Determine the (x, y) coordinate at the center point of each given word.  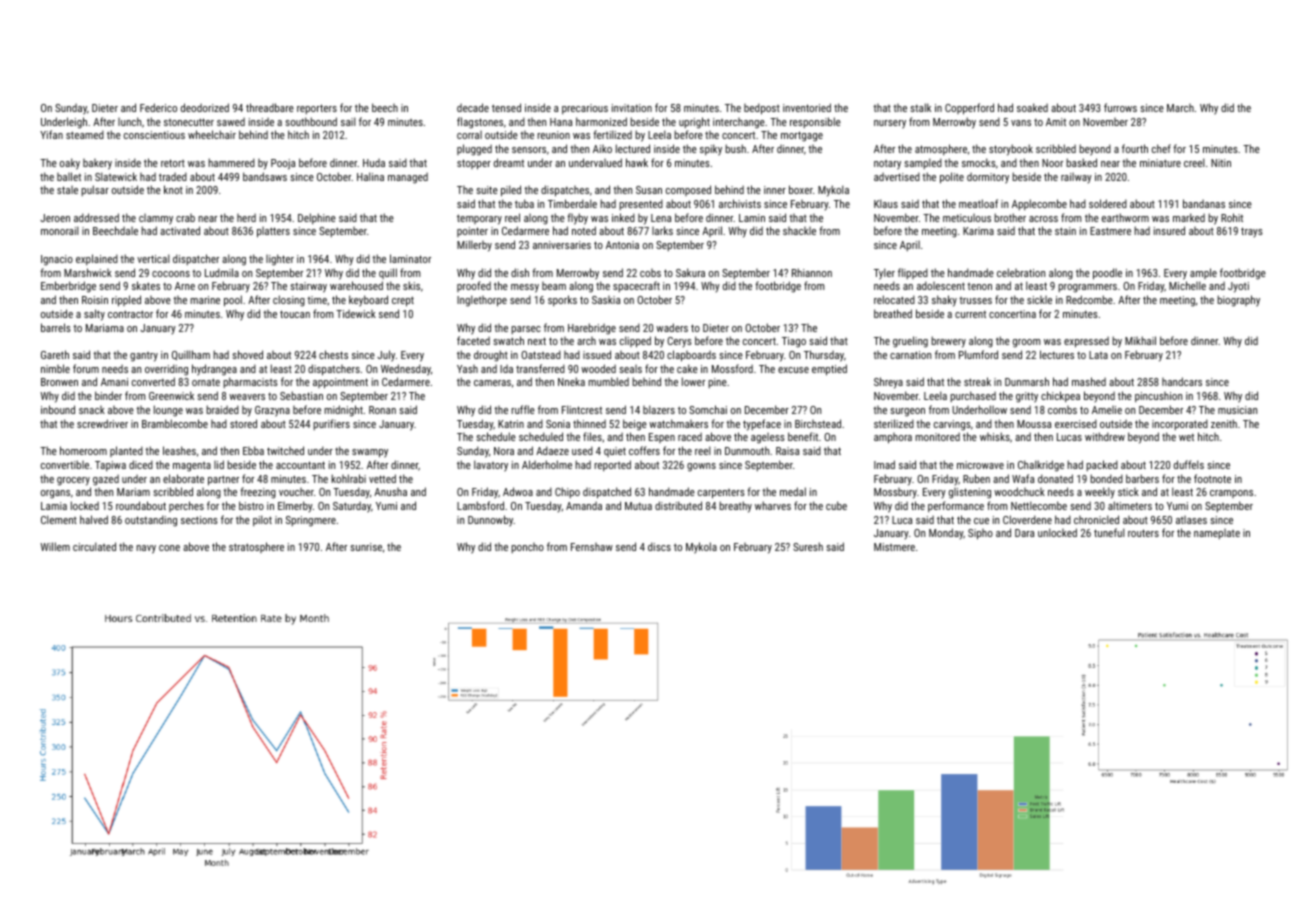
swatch (508, 340)
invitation (632, 108)
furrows (1120, 107)
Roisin (95, 300)
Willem (55, 546)
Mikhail (1140, 340)
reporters (317, 109)
